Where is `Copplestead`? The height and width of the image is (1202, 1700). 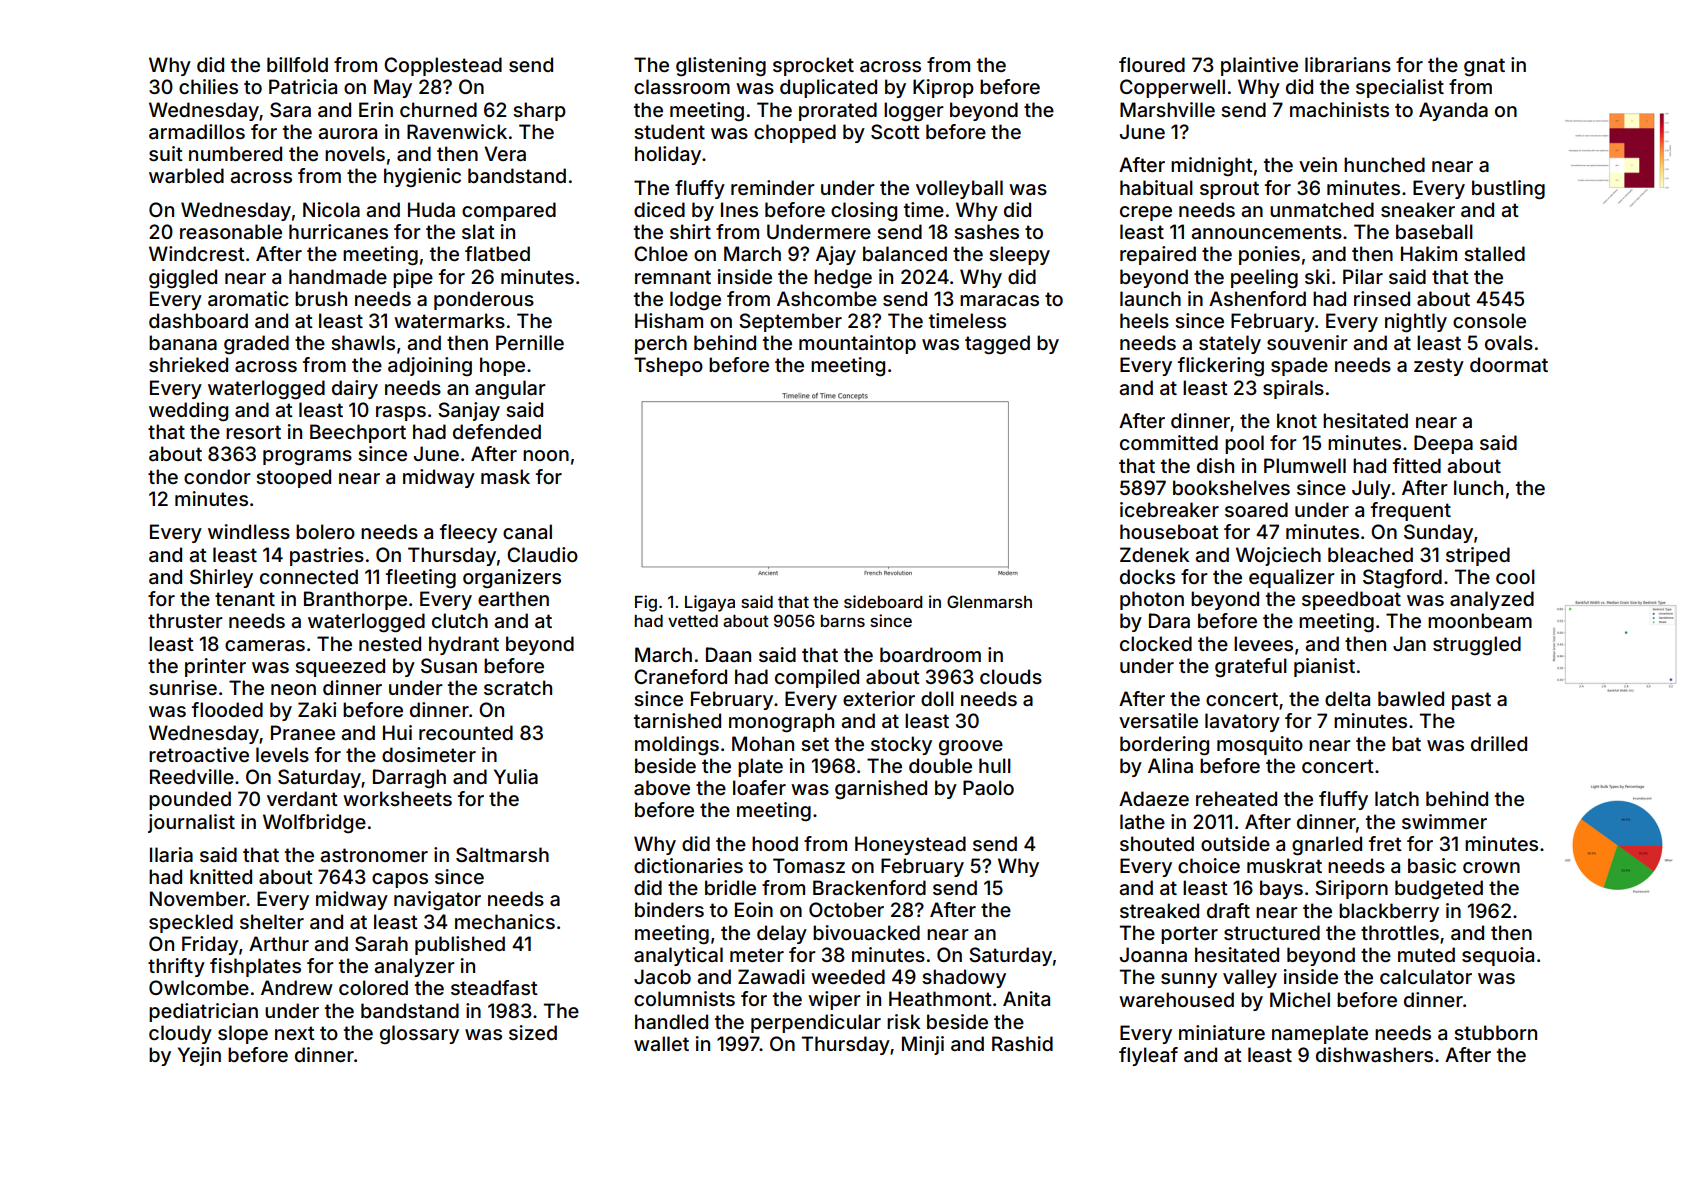 Copplestead is located at coordinates (443, 66).
